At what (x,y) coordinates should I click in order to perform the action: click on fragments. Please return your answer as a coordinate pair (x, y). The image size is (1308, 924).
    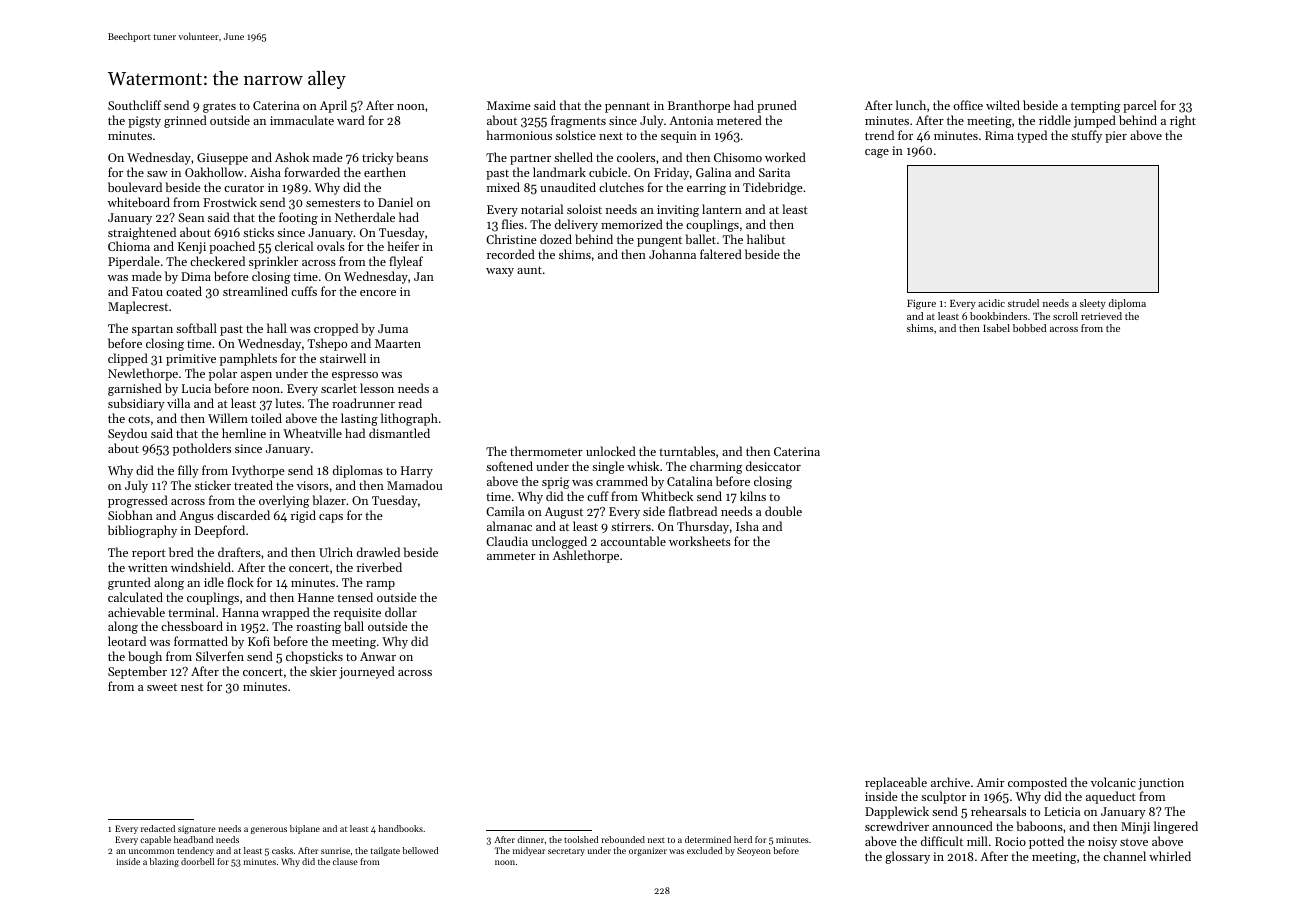
    Looking at the image, I should click on (578, 121).
